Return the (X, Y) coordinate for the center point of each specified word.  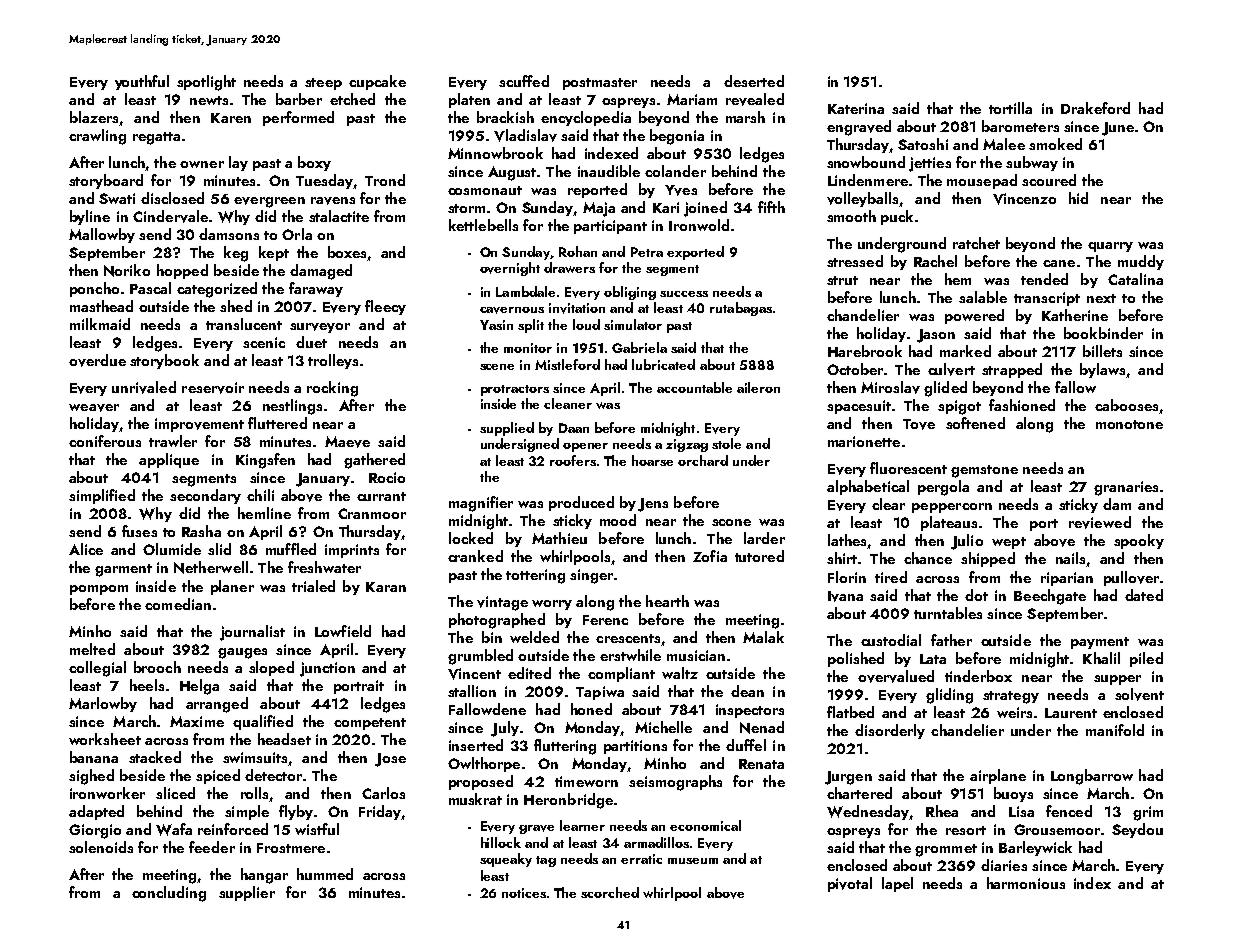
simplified (102, 496)
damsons (229, 234)
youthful (142, 82)
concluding (169, 894)
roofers (573, 460)
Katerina (856, 108)
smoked (1055, 144)
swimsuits (255, 757)
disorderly (890, 731)
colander (675, 171)
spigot (959, 407)
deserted (754, 81)
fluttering (565, 747)
